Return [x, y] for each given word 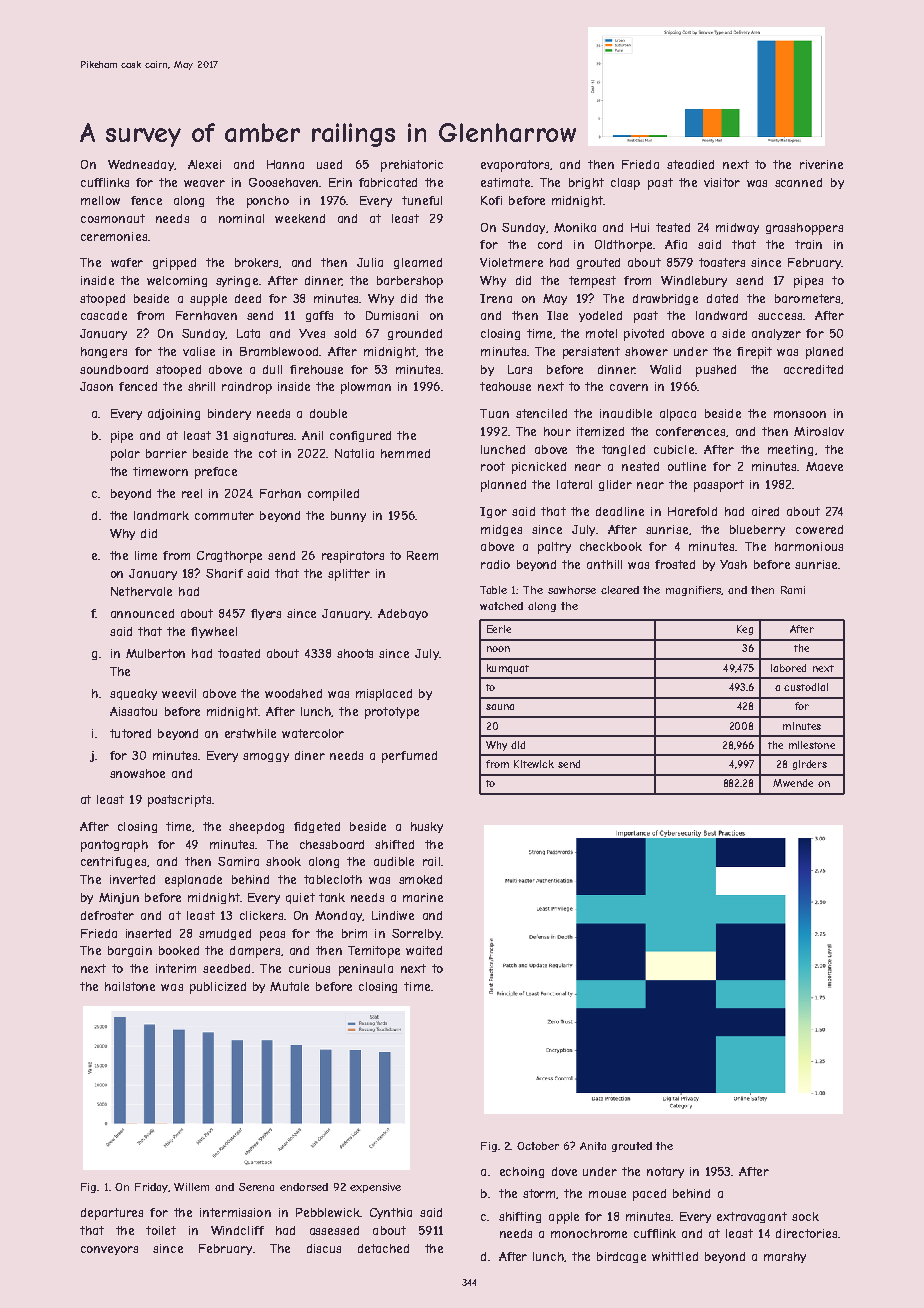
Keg [745, 630]
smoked [420, 879]
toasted [239, 653]
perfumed [409, 757]
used [329, 164]
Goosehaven [283, 182]
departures [112, 1214]
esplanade [193, 881]
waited [424, 950]
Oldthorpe [623, 246]
